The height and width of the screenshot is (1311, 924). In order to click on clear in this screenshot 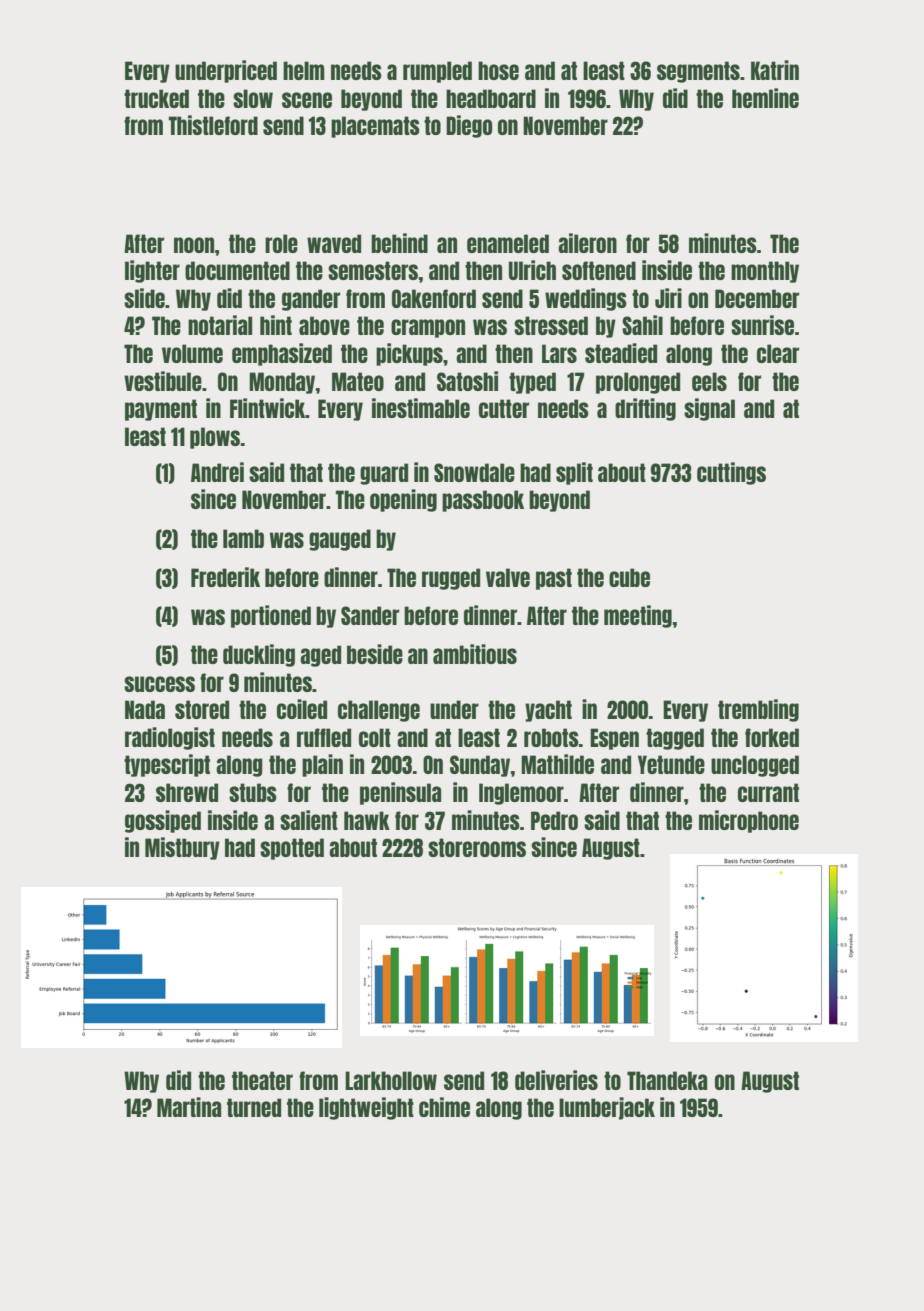, I will do `click(778, 353)`.
